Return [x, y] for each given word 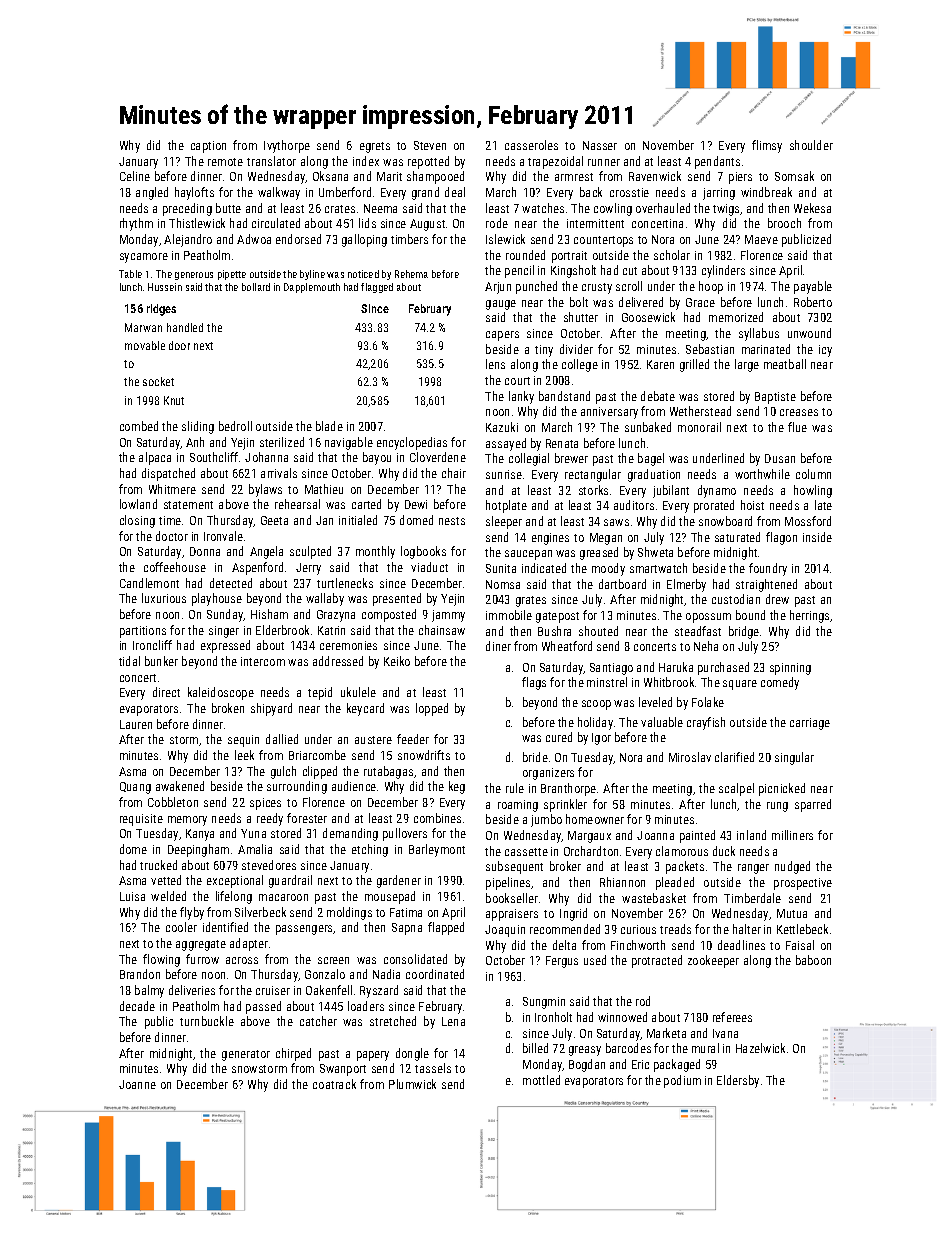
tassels [433, 1068]
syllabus [759, 334]
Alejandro [188, 240]
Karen [660, 364]
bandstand [564, 396]
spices [265, 804]
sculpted [310, 552]
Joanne [137, 1084]
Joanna [655, 835]
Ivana [725, 1033]
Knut [174, 400]
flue [797, 427]
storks [593, 490]
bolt [579, 302]
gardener [399, 881]
